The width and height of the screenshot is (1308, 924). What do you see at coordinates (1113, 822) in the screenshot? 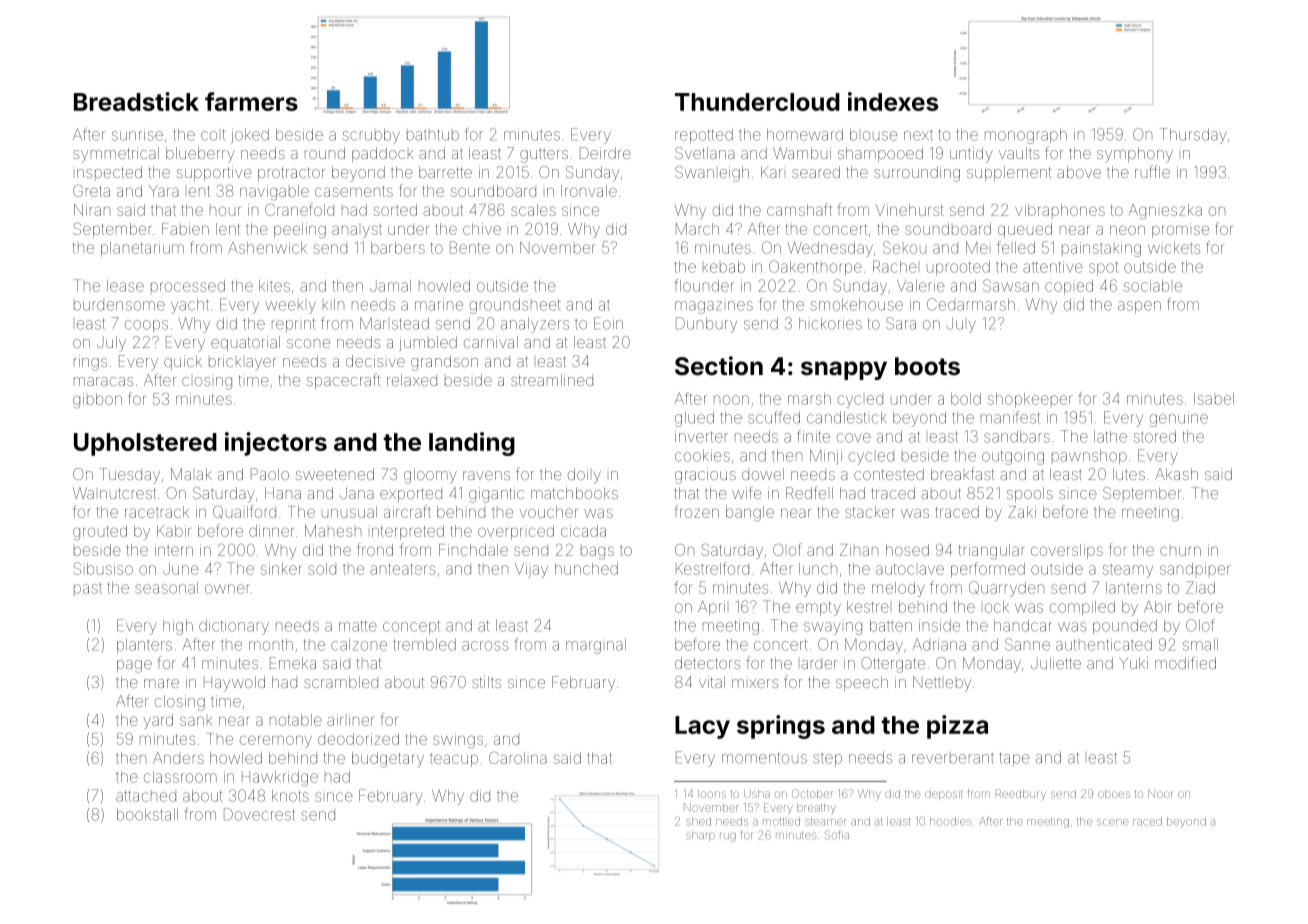
I see `scene` at bounding box center [1113, 822].
